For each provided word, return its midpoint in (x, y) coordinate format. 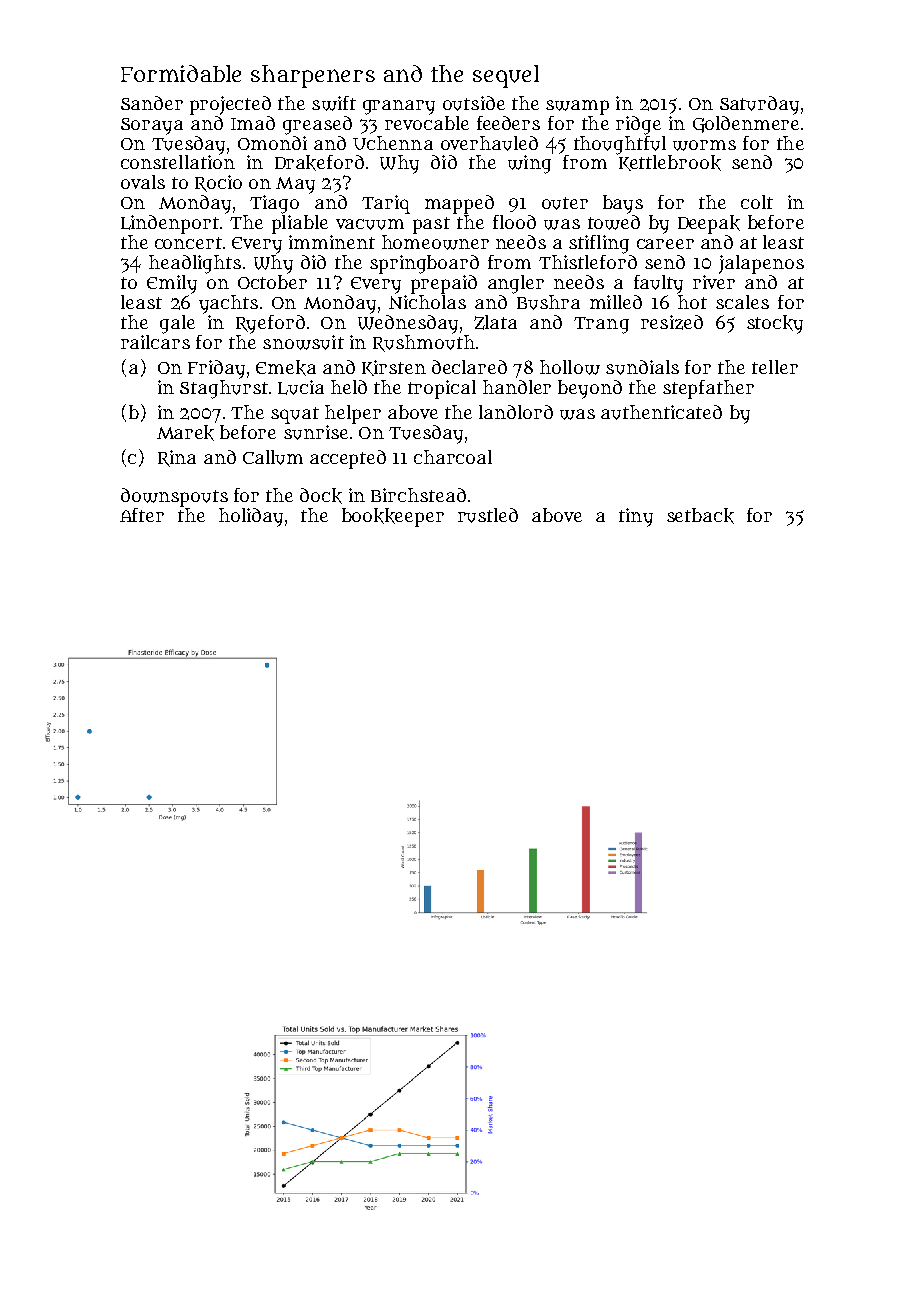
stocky (775, 324)
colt (757, 202)
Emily (172, 284)
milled (616, 302)
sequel (506, 76)
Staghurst (224, 389)
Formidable (181, 73)
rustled (488, 515)
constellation (178, 162)
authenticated (661, 412)
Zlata (495, 322)
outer (565, 203)
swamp (577, 107)
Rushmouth (424, 343)
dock (321, 496)
